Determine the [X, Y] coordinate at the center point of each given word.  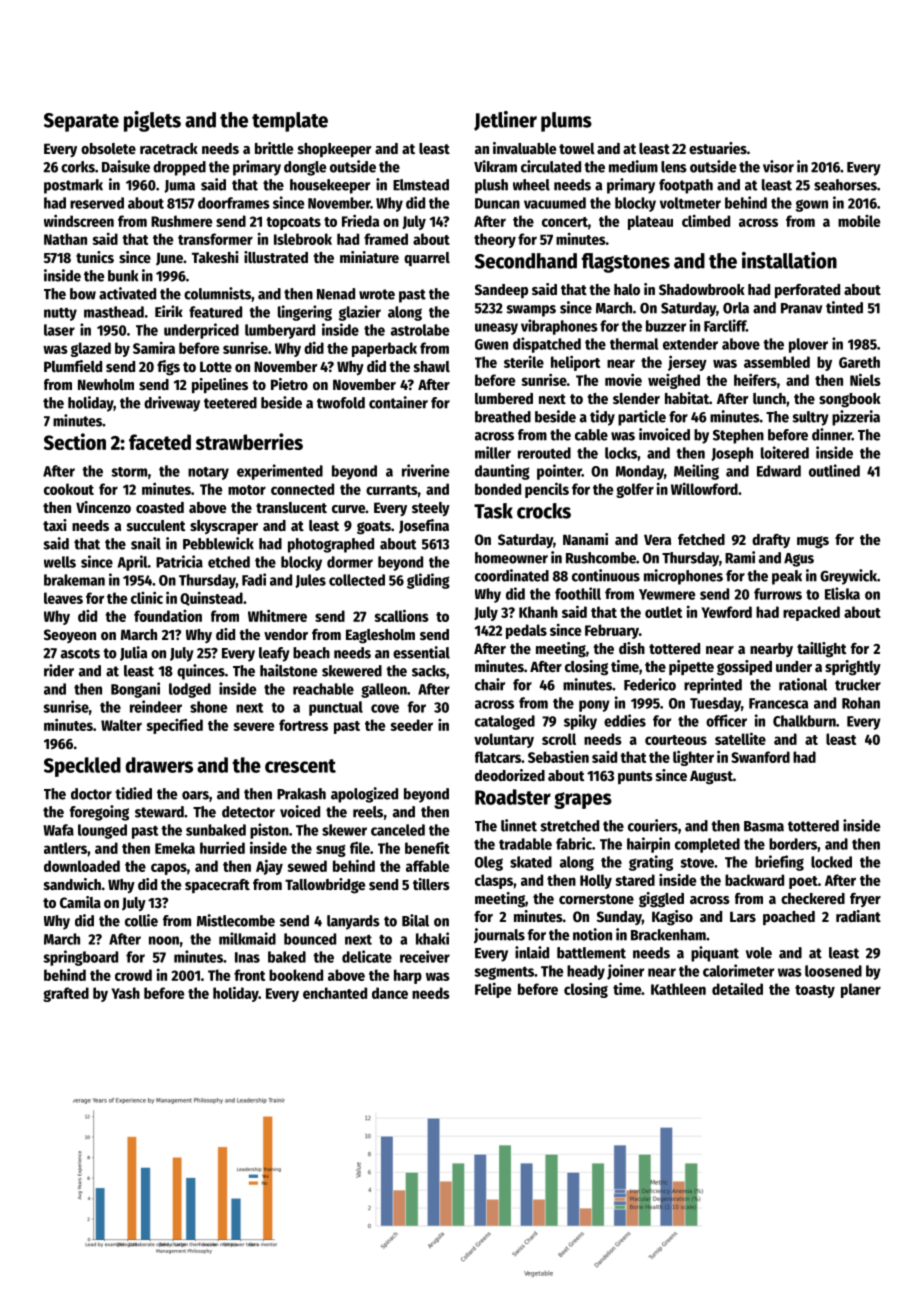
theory [495, 240]
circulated [551, 166]
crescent [300, 766]
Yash [125, 993]
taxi [55, 525]
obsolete [108, 148]
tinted [844, 307]
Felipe [493, 990]
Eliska [842, 593]
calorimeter [738, 970]
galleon [384, 690]
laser [59, 330]
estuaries [718, 148]
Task [493, 511]
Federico [650, 684]
